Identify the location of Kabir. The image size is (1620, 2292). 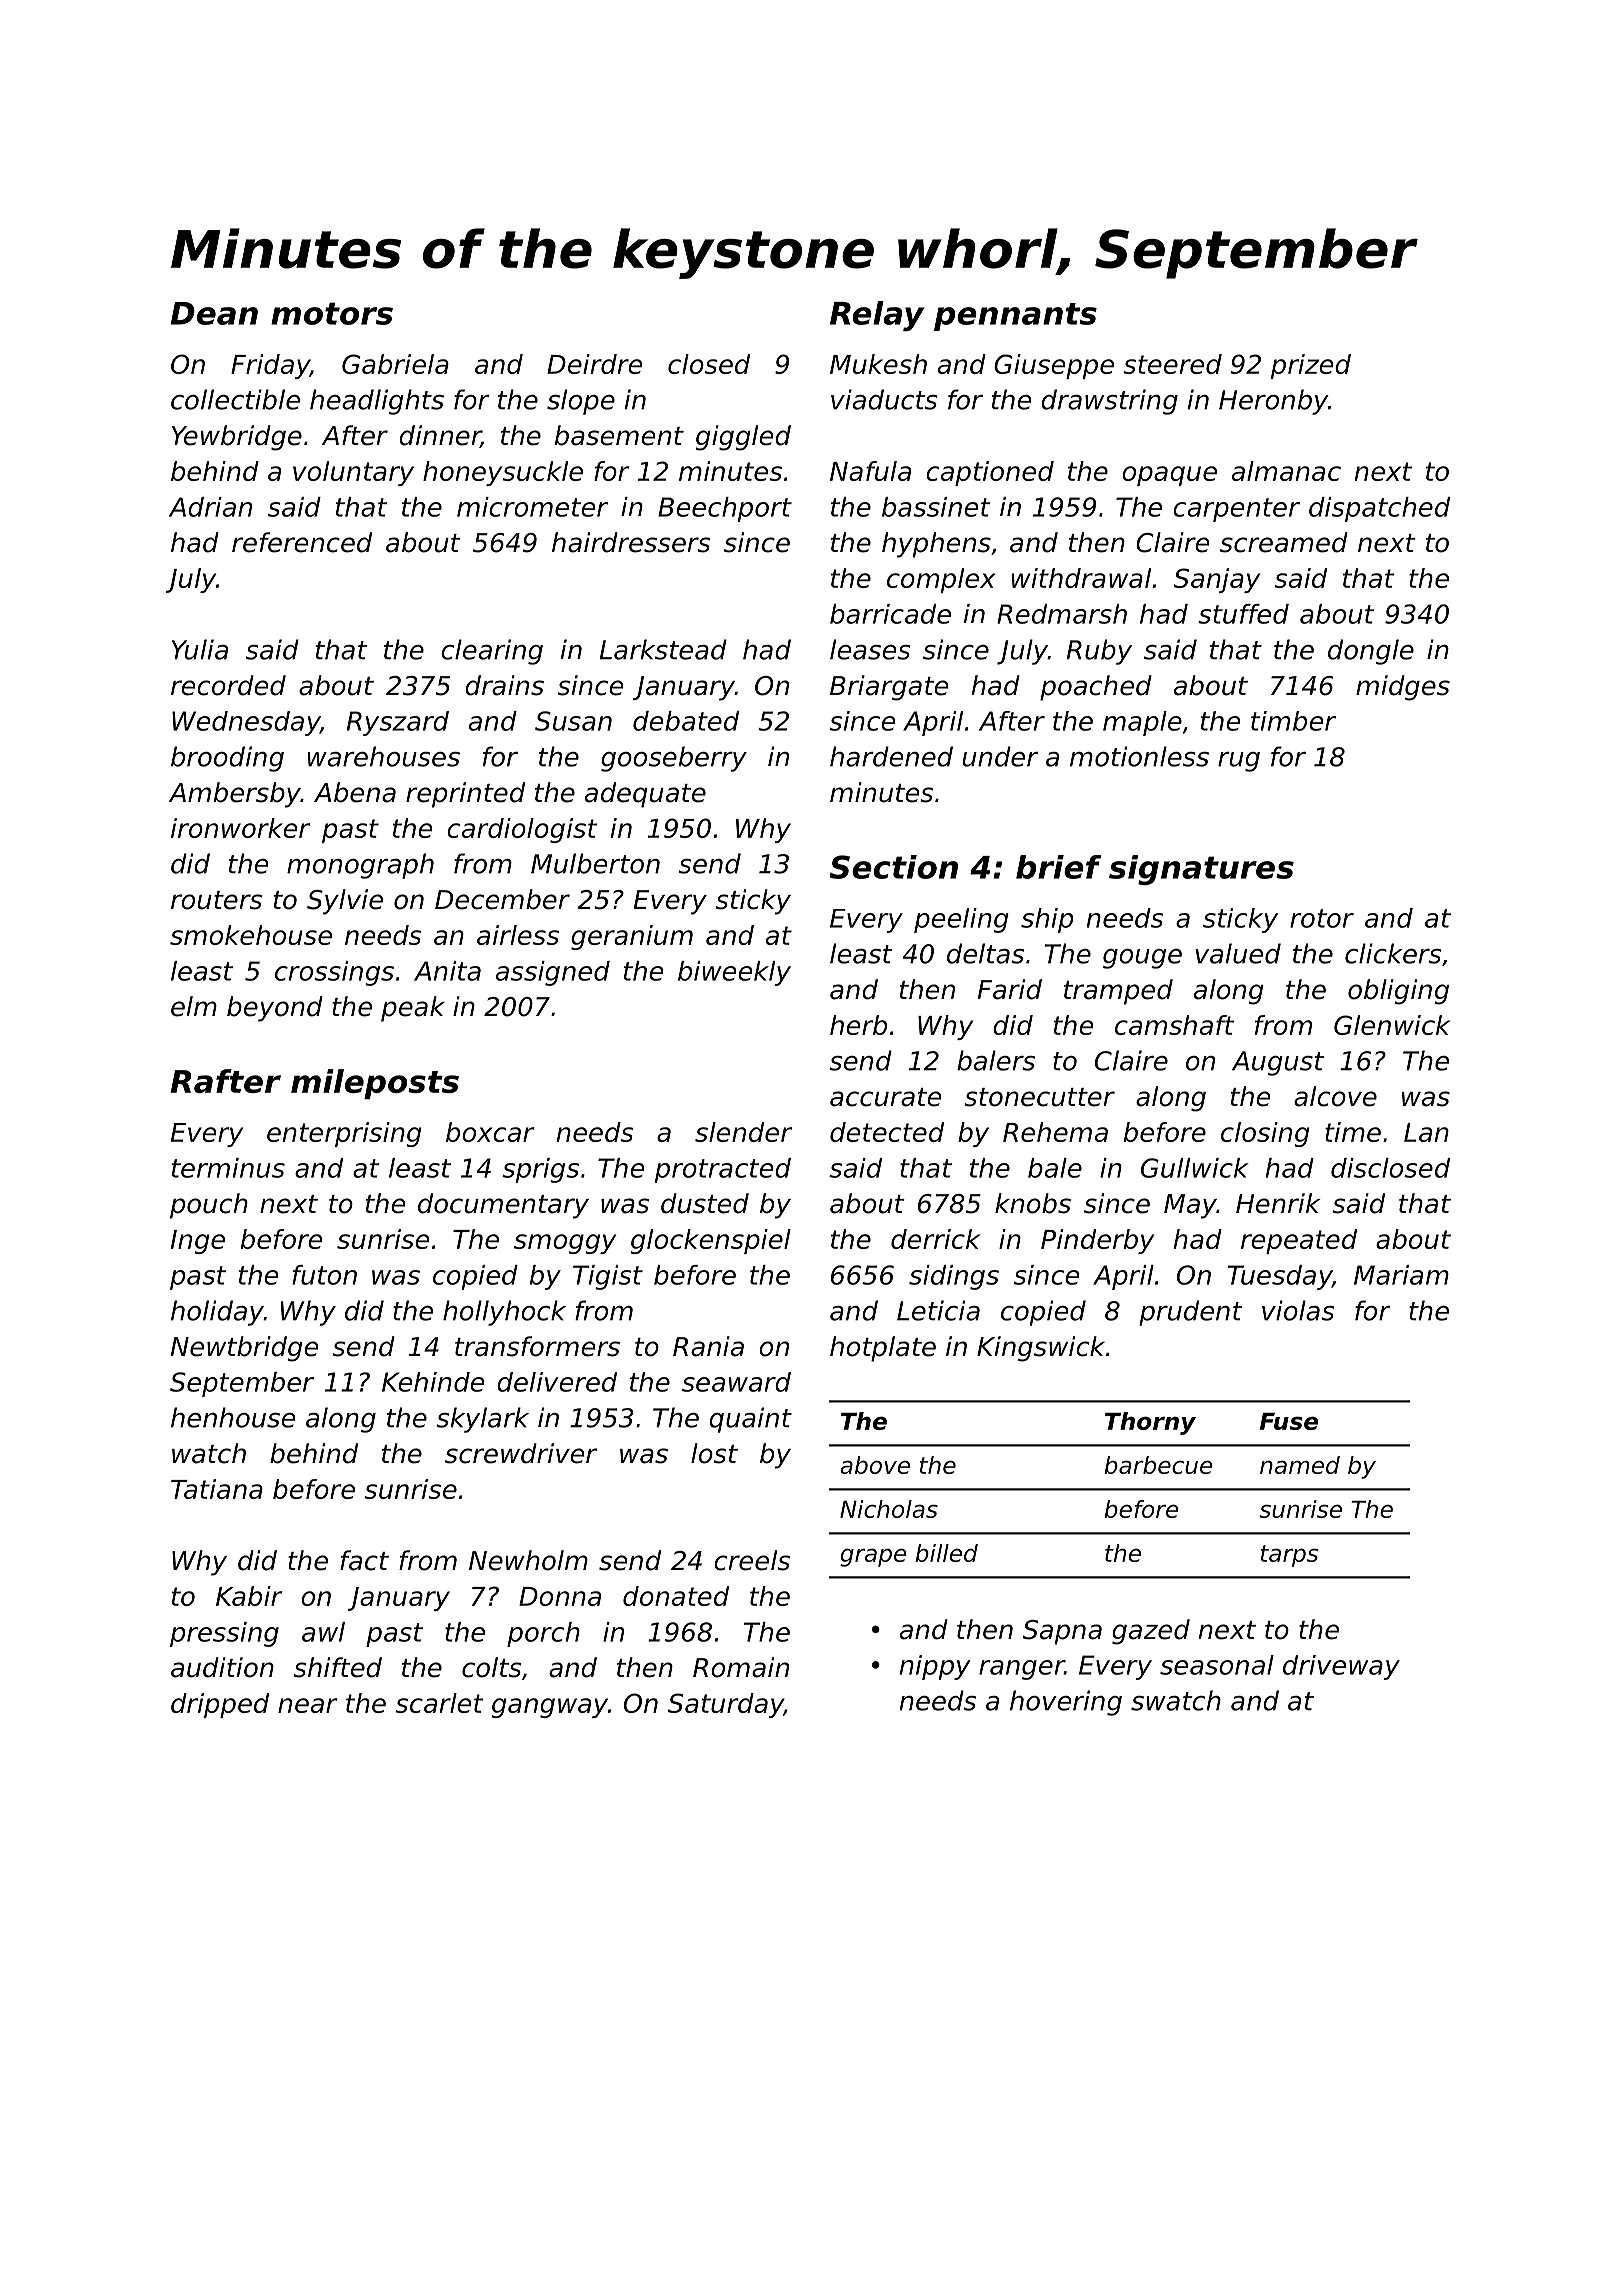
(249, 1596).
